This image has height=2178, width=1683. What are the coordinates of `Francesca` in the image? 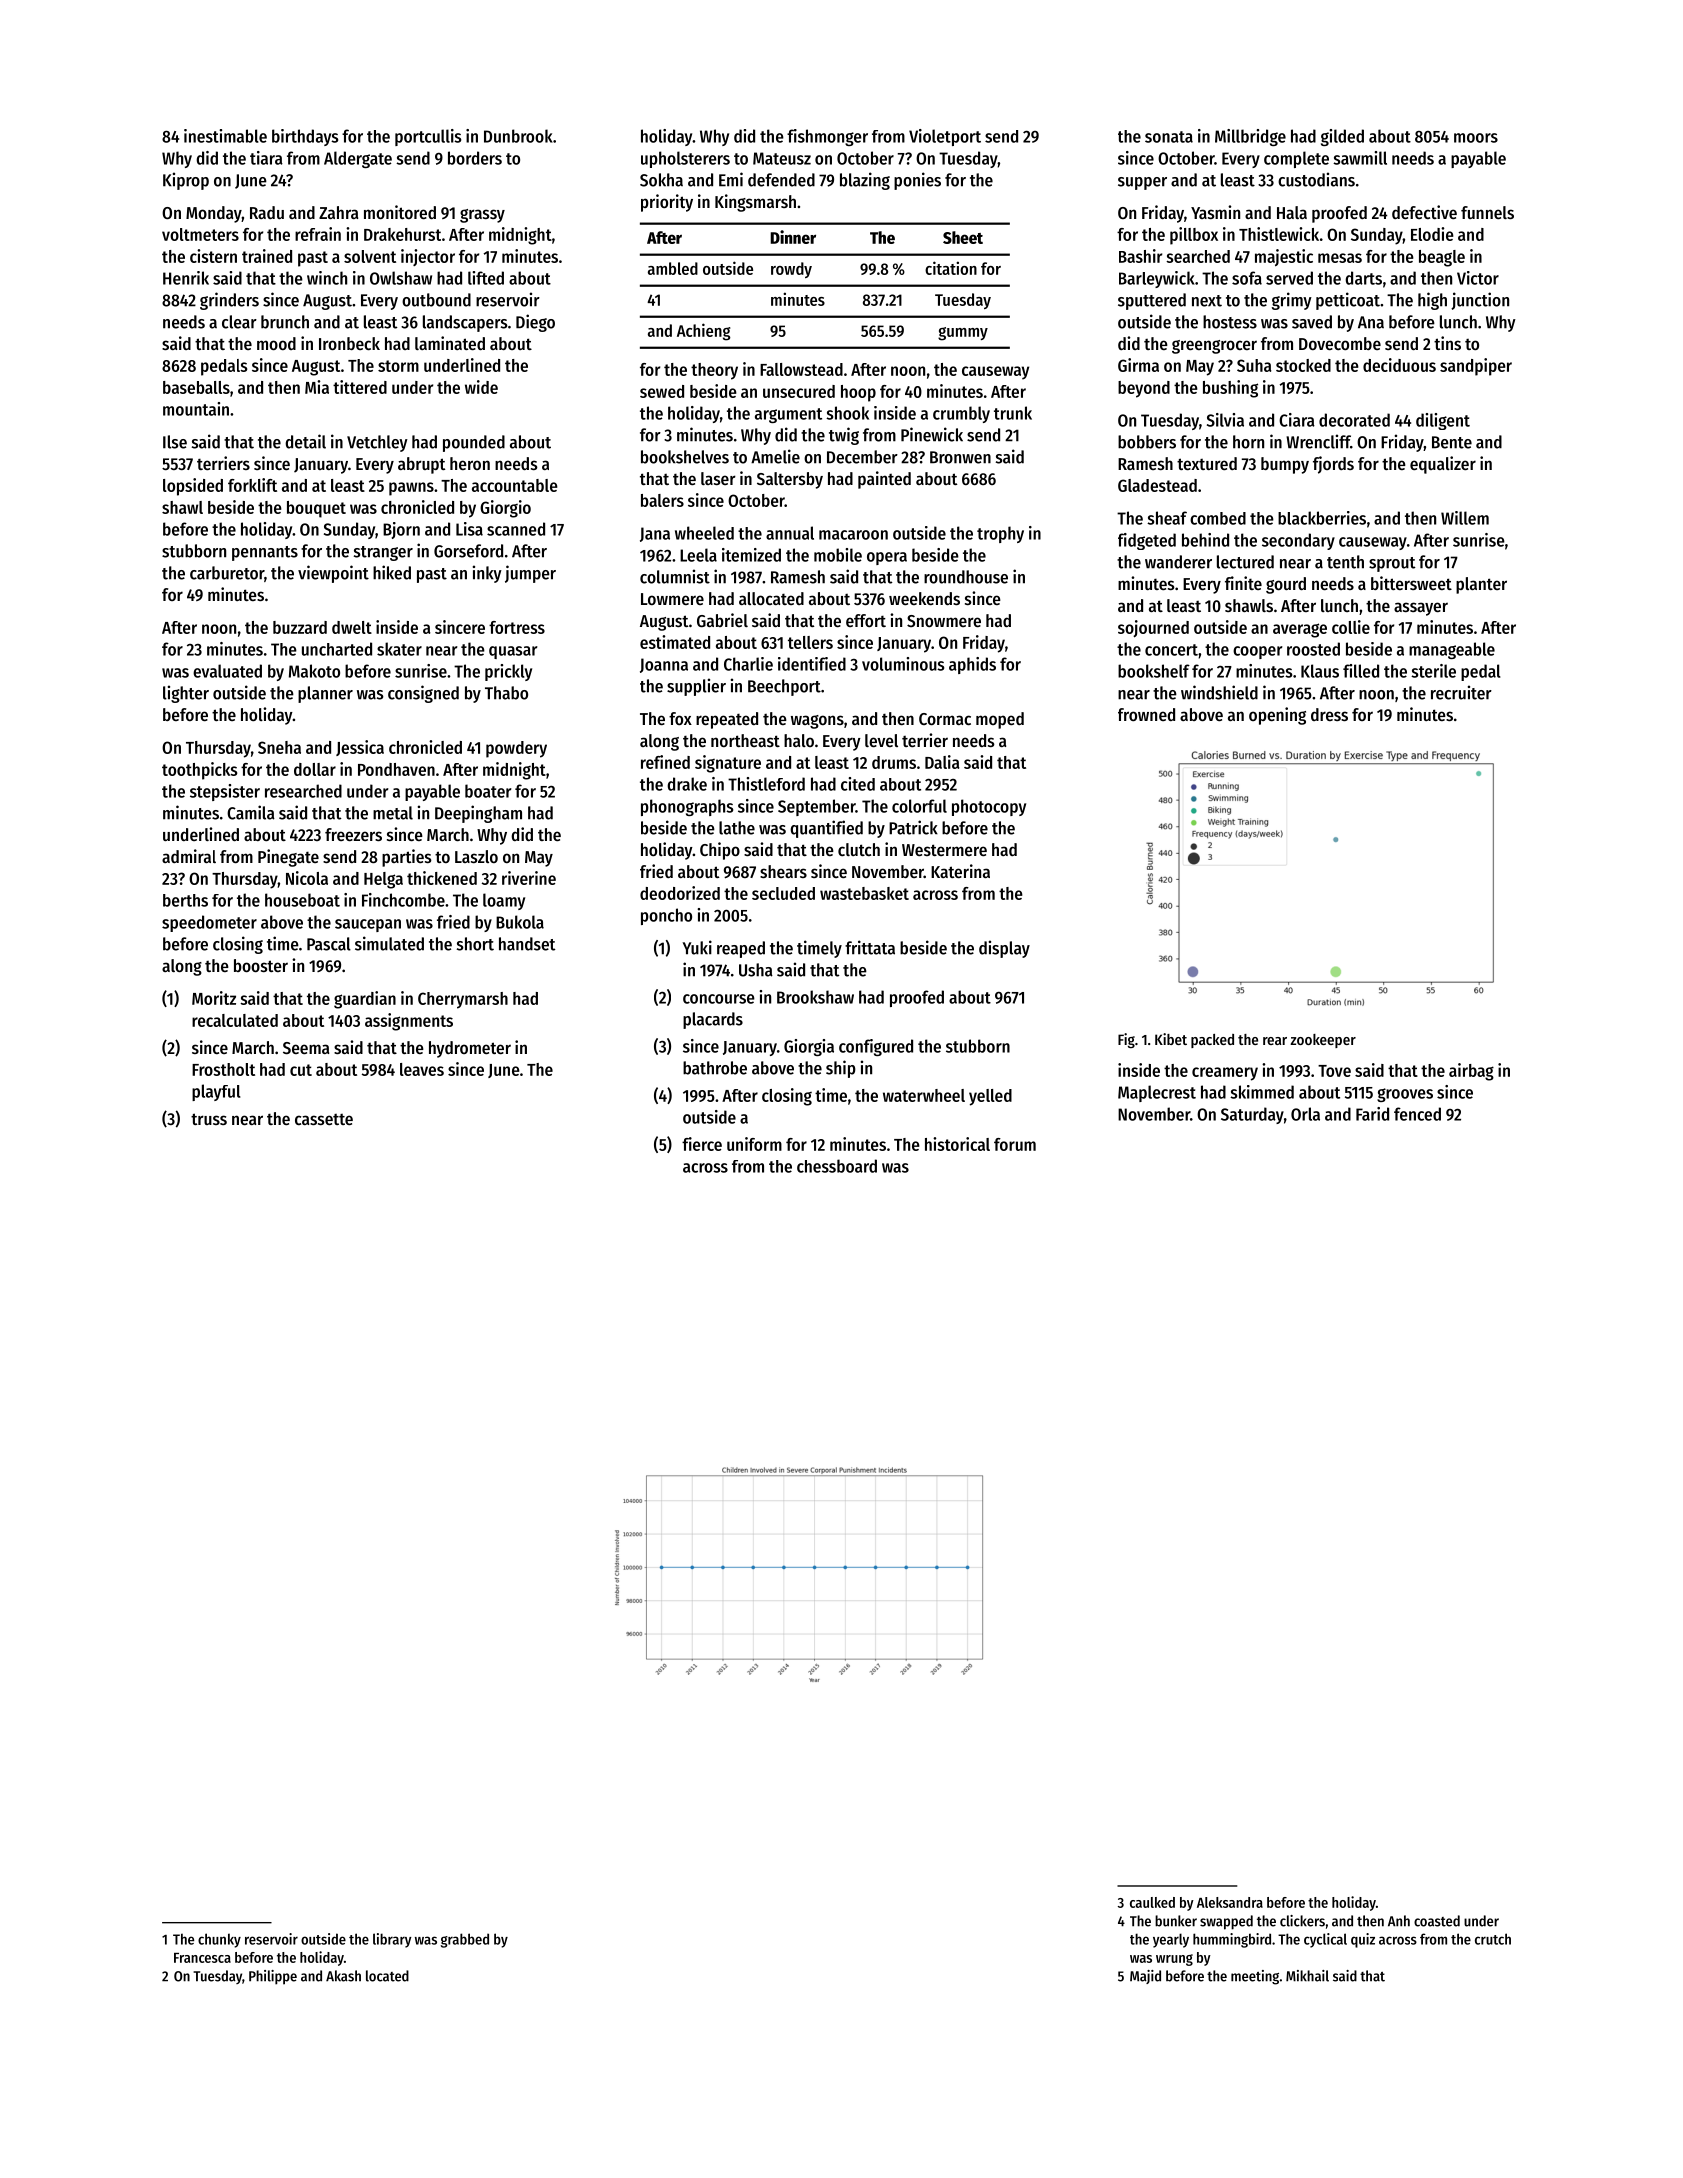 It's located at (202, 1958).
